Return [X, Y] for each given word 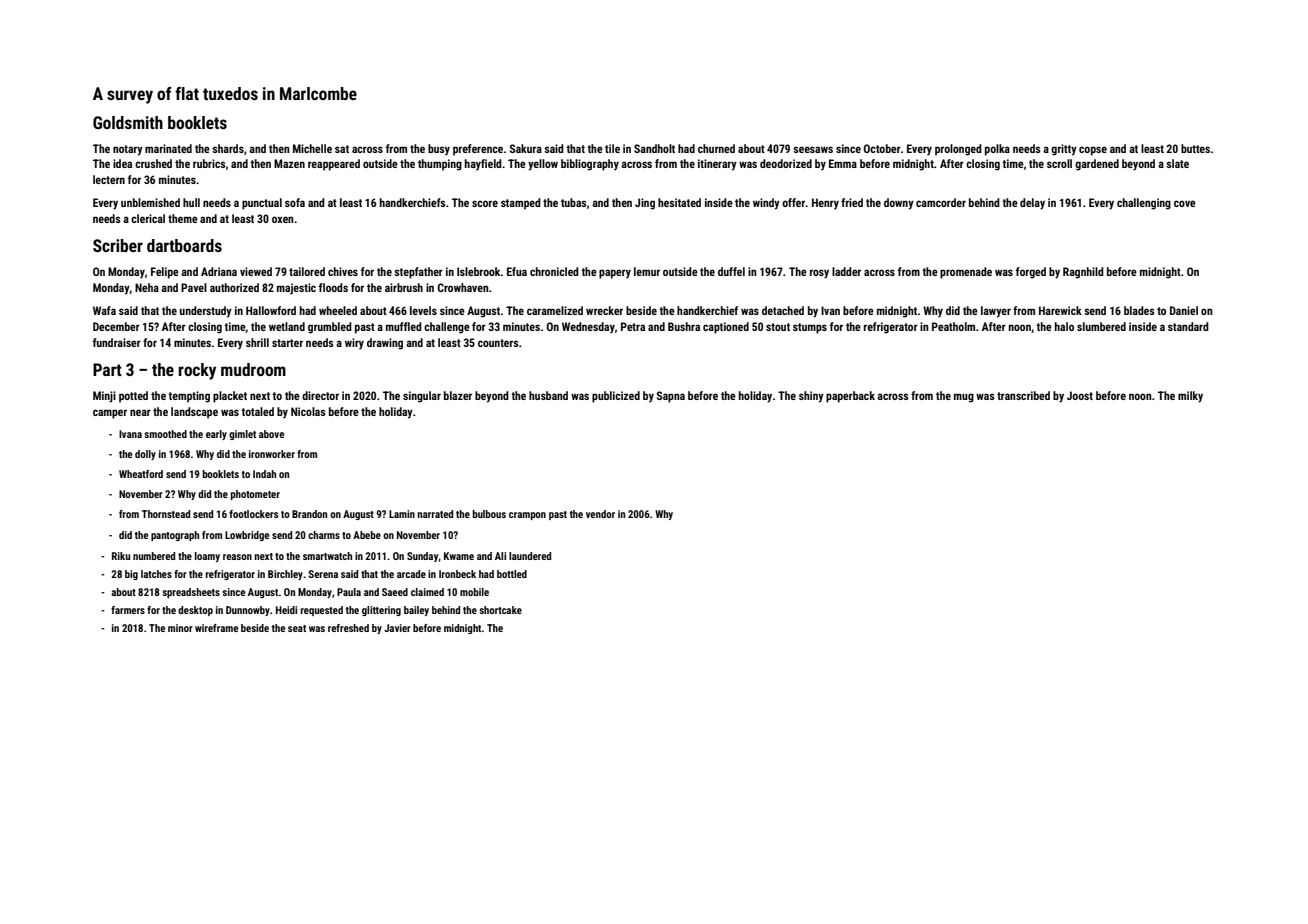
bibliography [590, 165]
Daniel [1184, 310]
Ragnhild [1083, 273]
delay [1032, 204]
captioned [726, 328]
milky [1190, 397]
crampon [527, 516]
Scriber [118, 245]
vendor [600, 514]
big [131, 575]
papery [615, 274]
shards [228, 148]
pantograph [175, 536]
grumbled [330, 328]
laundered [530, 556]
